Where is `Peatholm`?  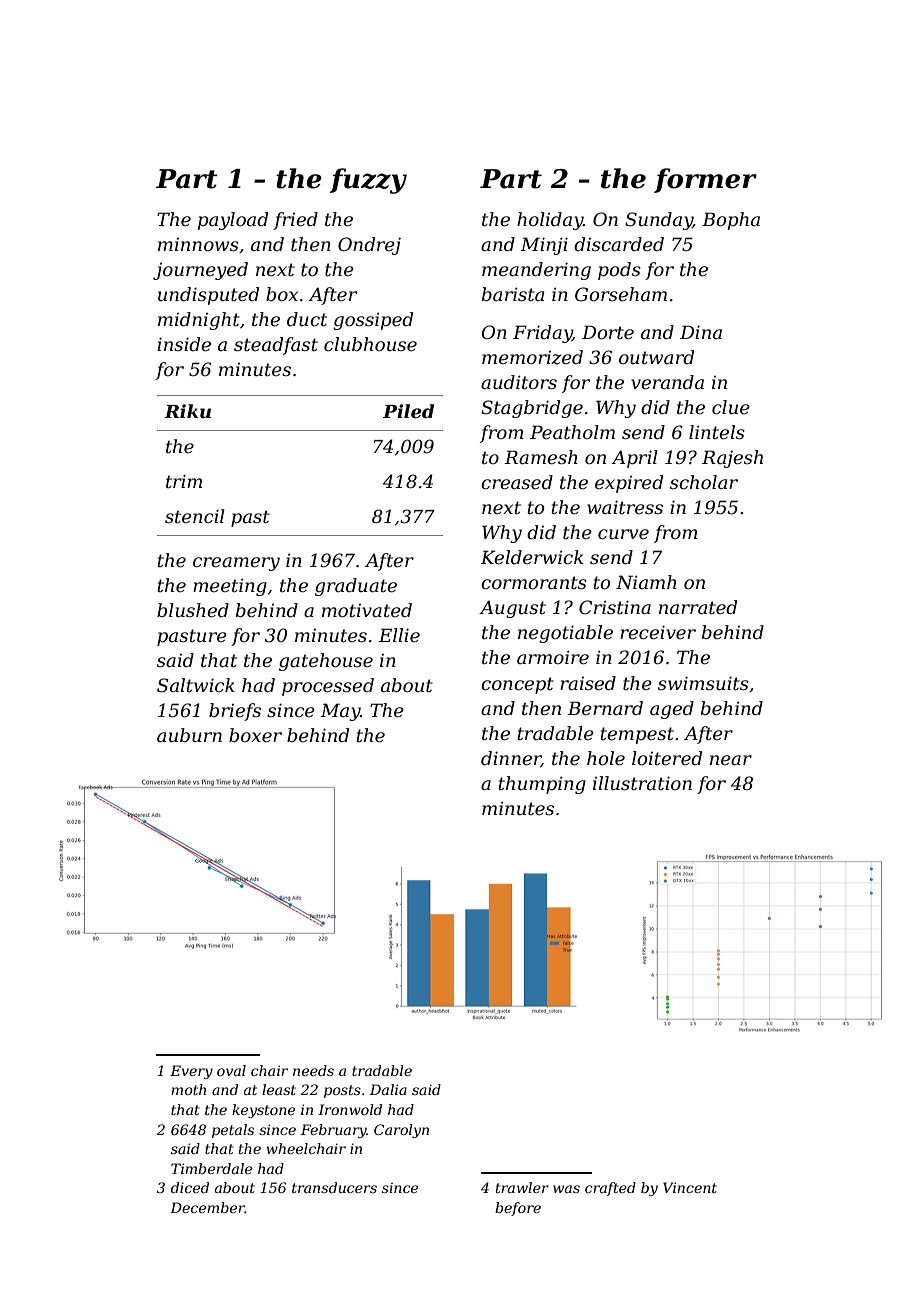 Peatholm is located at coordinates (572, 432).
